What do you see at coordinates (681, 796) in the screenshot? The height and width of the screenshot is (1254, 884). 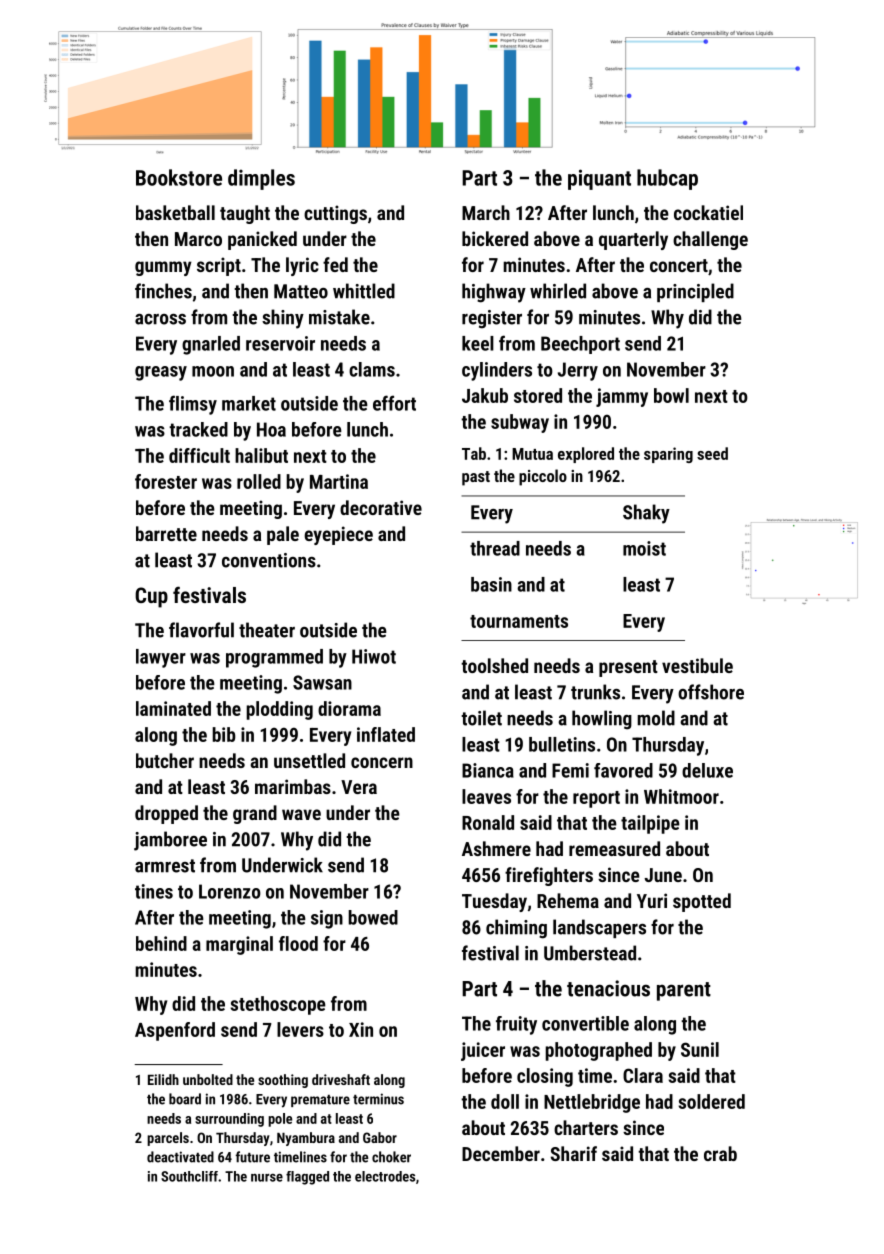 I see `Whitmoor` at bounding box center [681, 796].
